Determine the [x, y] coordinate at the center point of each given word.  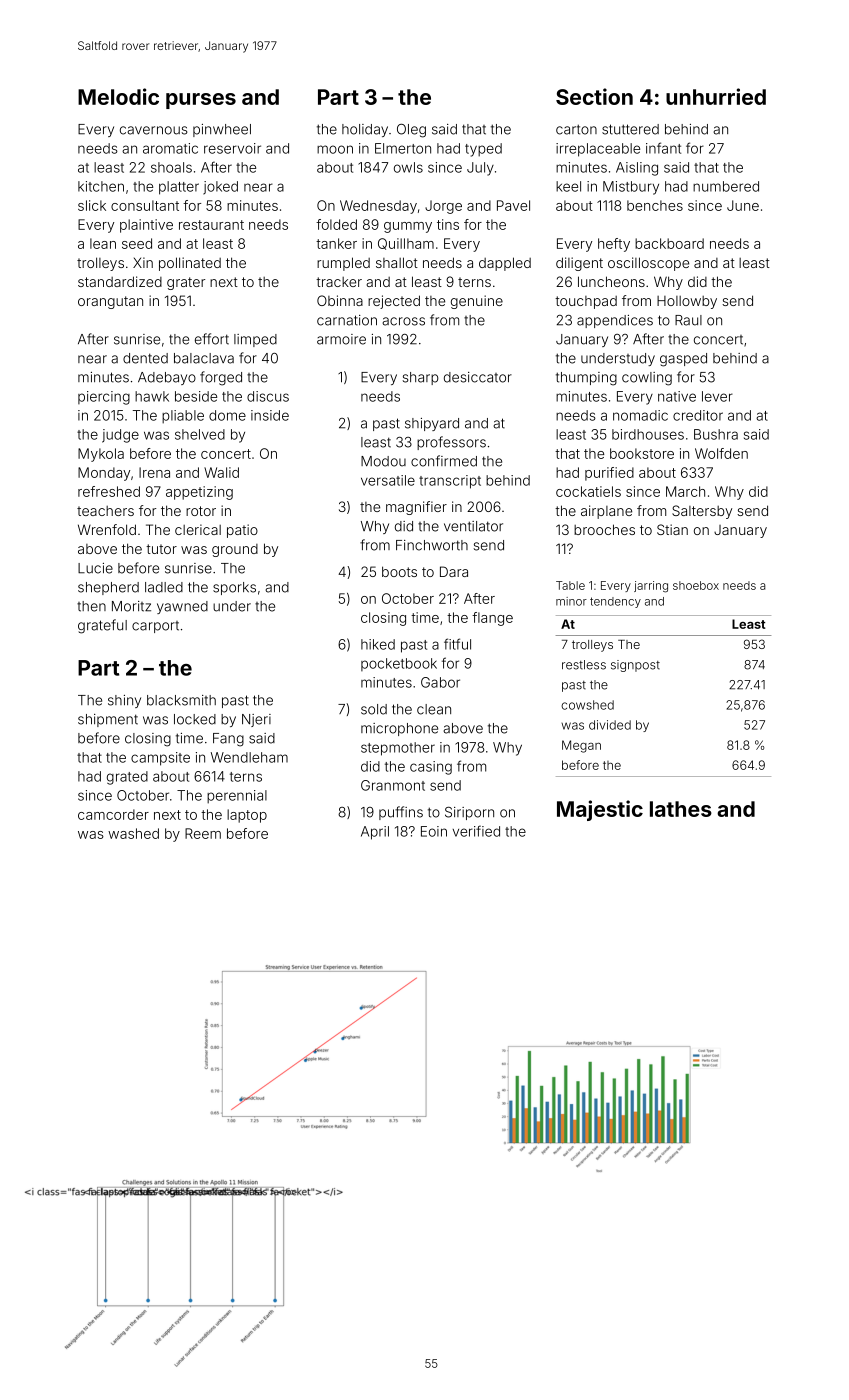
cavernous [154, 130]
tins [448, 224]
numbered [726, 186]
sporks [234, 588]
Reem [203, 833]
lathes [681, 809]
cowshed [587, 705]
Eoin [434, 831]
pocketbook [399, 664]
